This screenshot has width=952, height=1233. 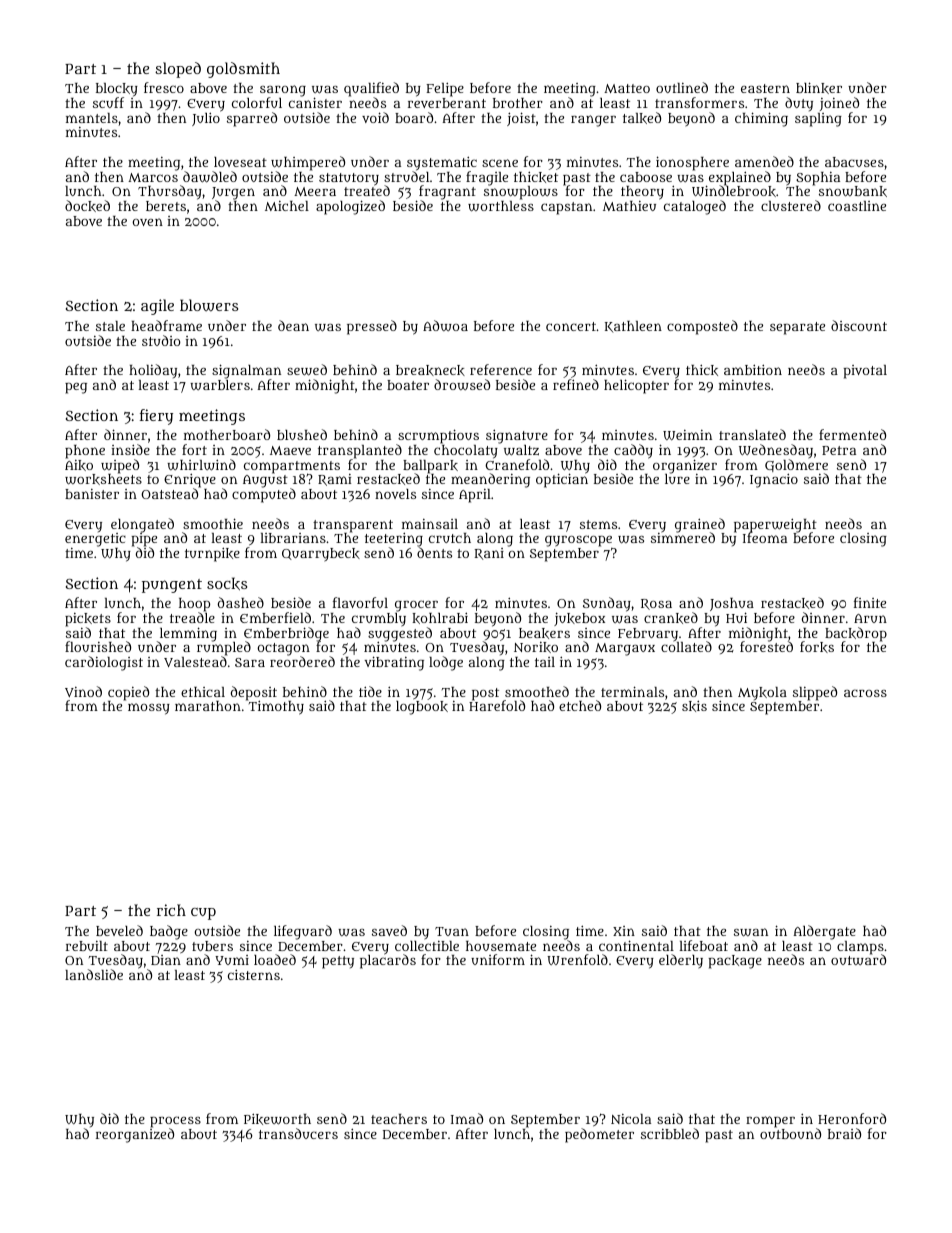 What do you see at coordinates (209, 305) in the screenshot?
I see `blowers` at bounding box center [209, 305].
